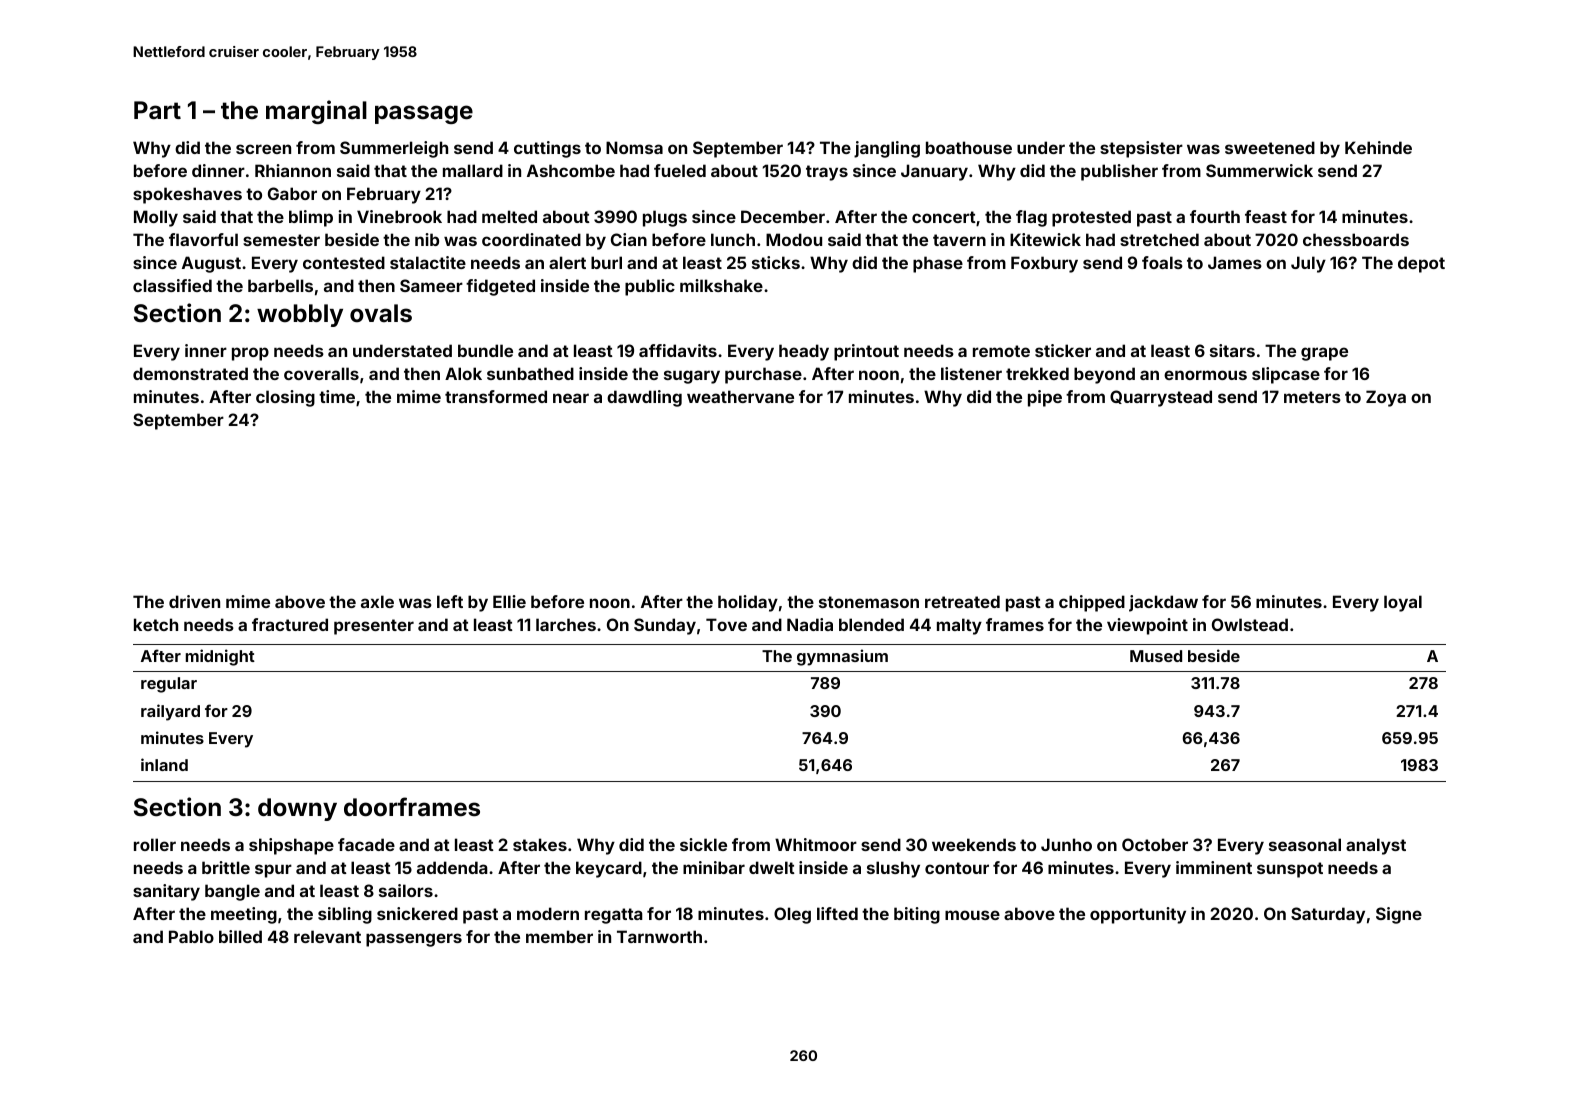 The image size is (1579, 1117). I want to click on dwelt, so click(772, 867).
